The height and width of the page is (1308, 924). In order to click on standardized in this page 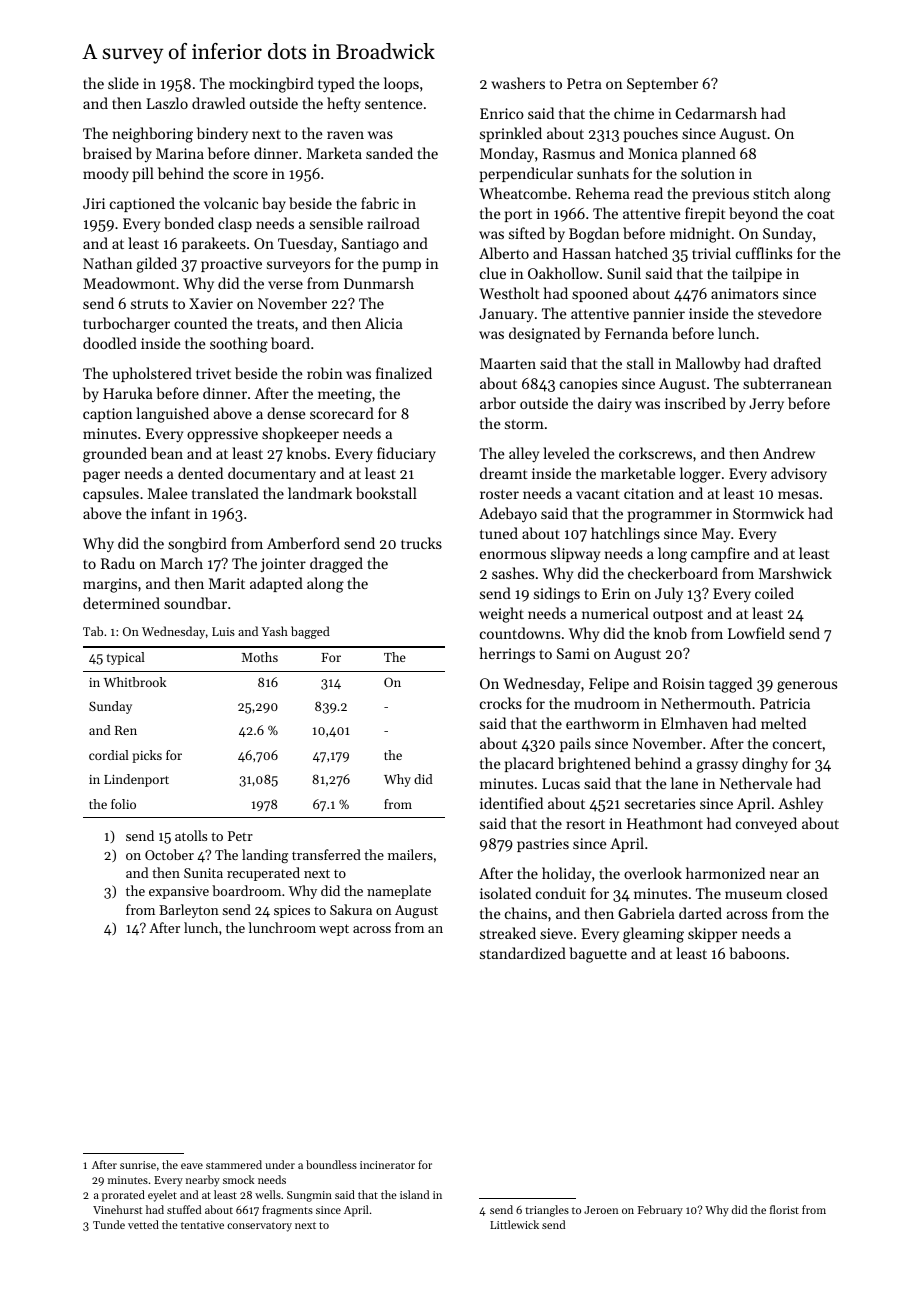, I will do `click(523, 953)`.
